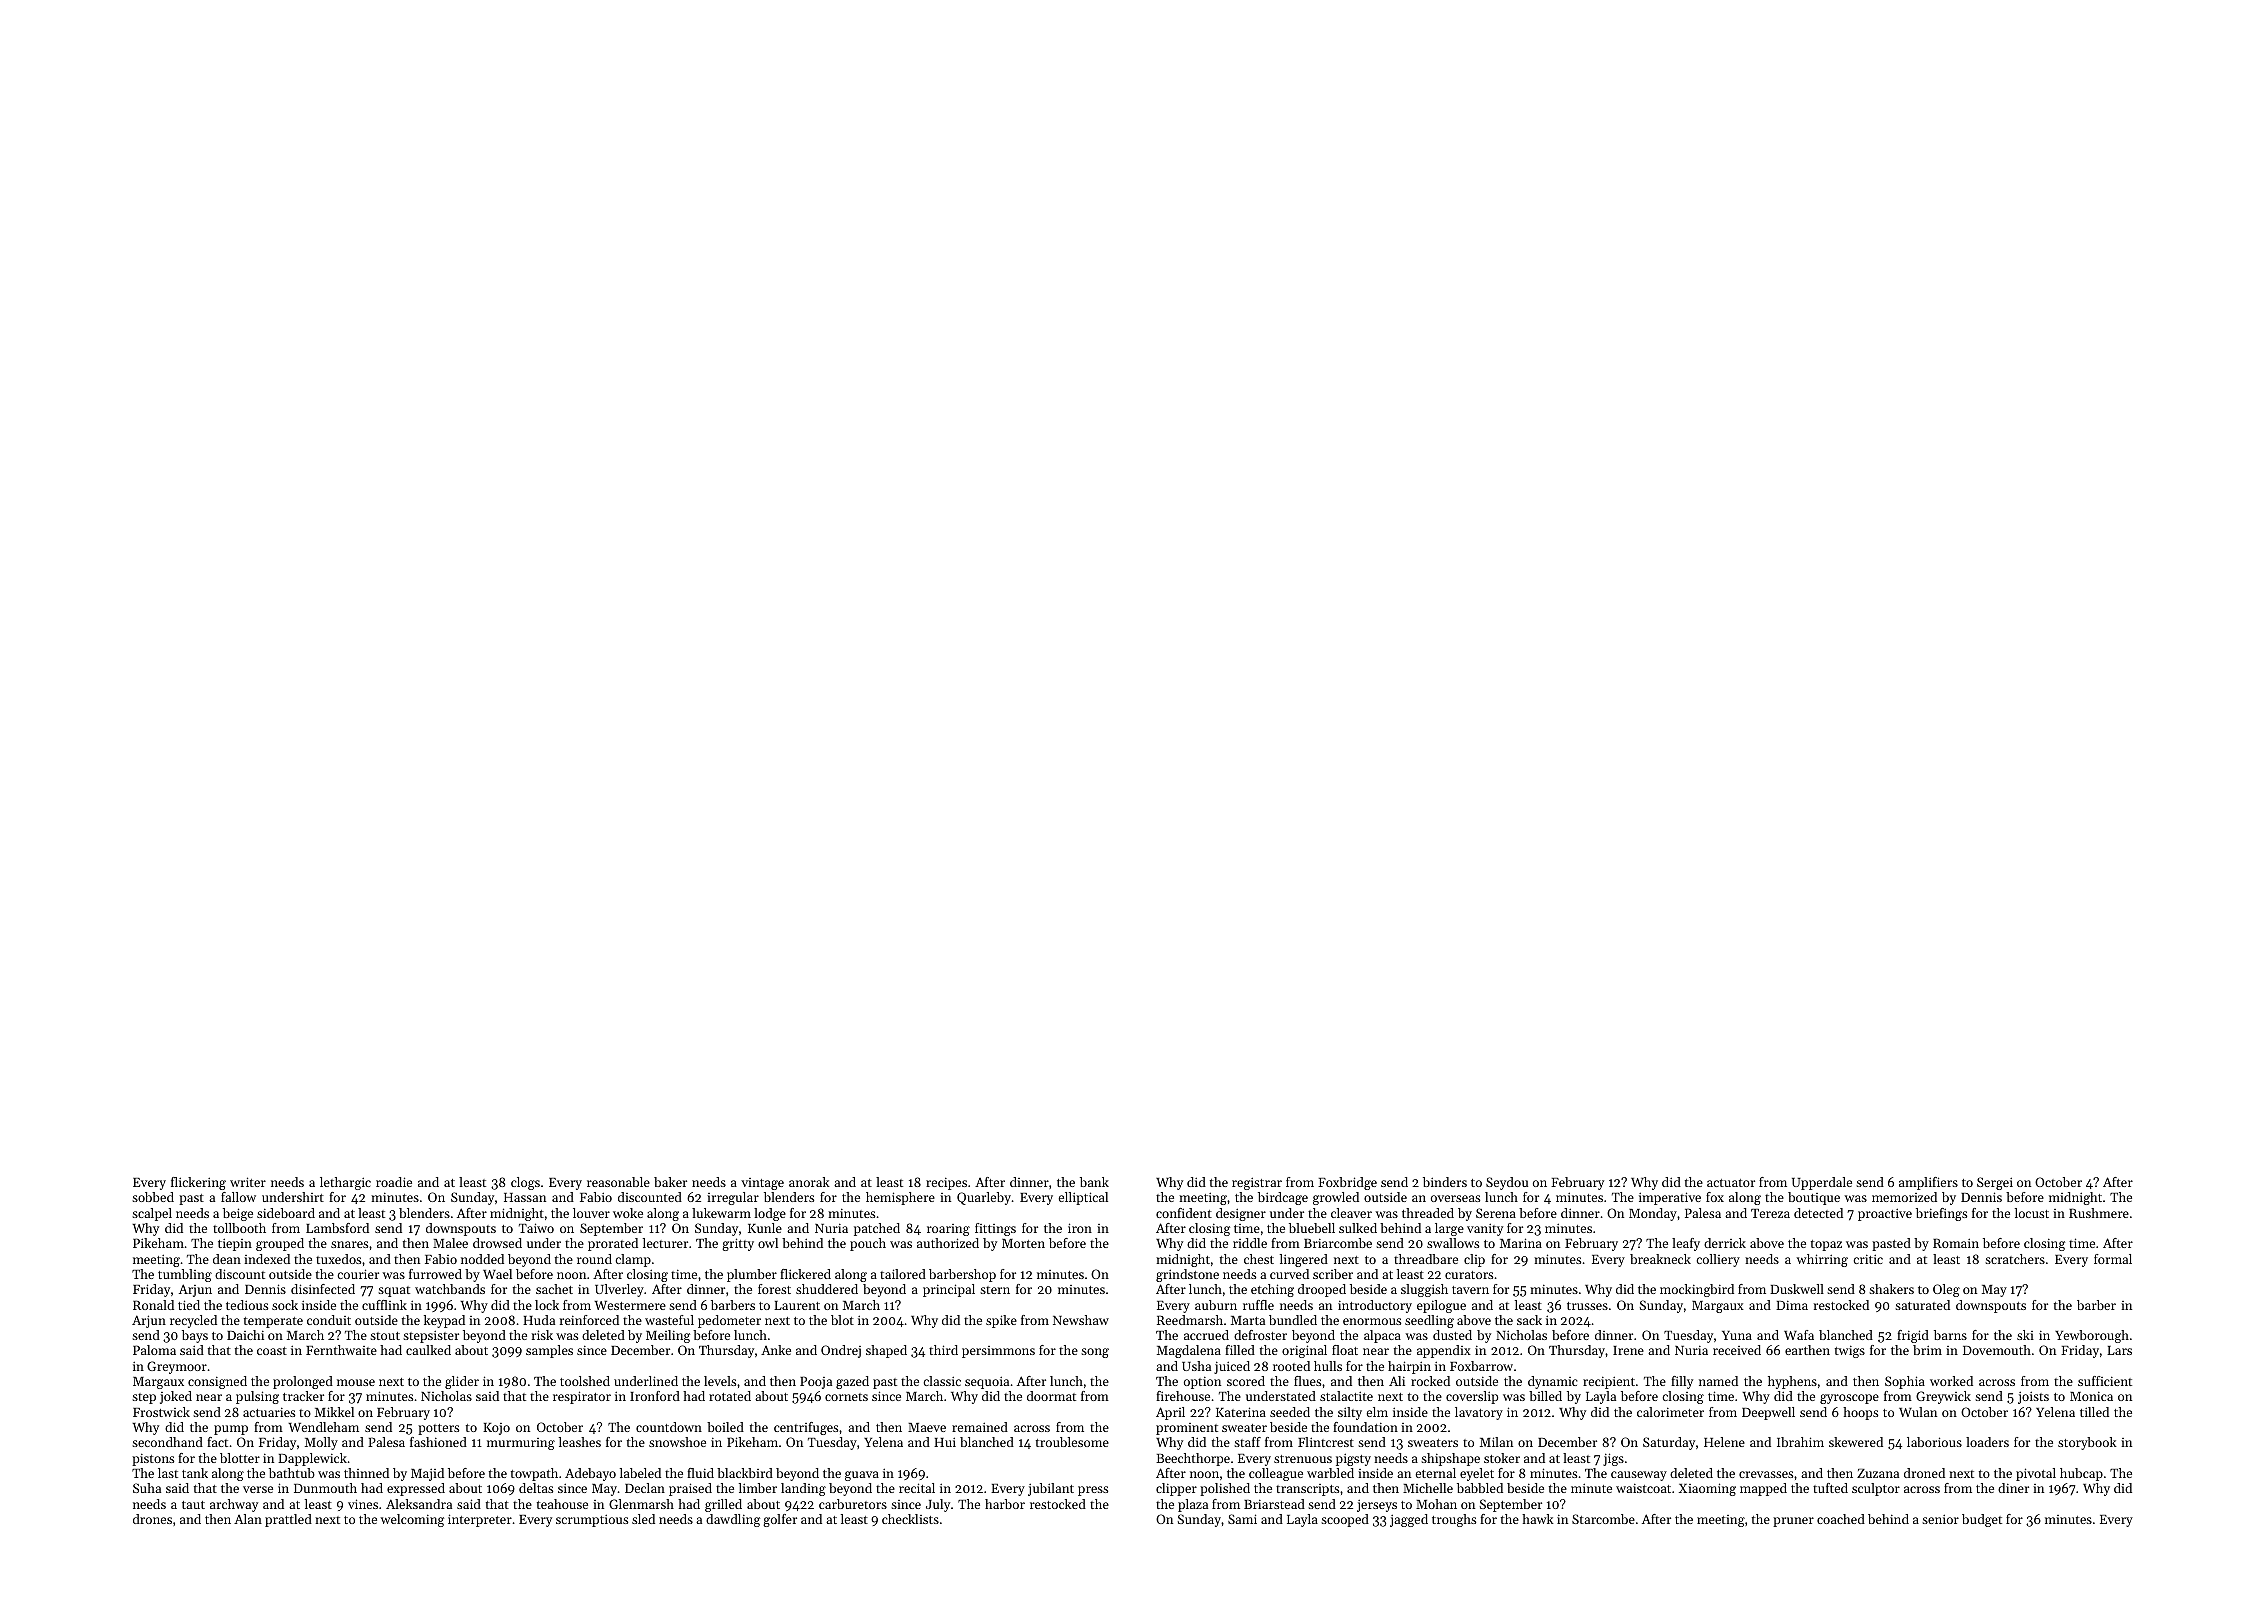 Image resolution: width=2265 pixels, height=1602 pixels. What do you see at coordinates (670, 1182) in the document?
I see `baker` at bounding box center [670, 1182].
